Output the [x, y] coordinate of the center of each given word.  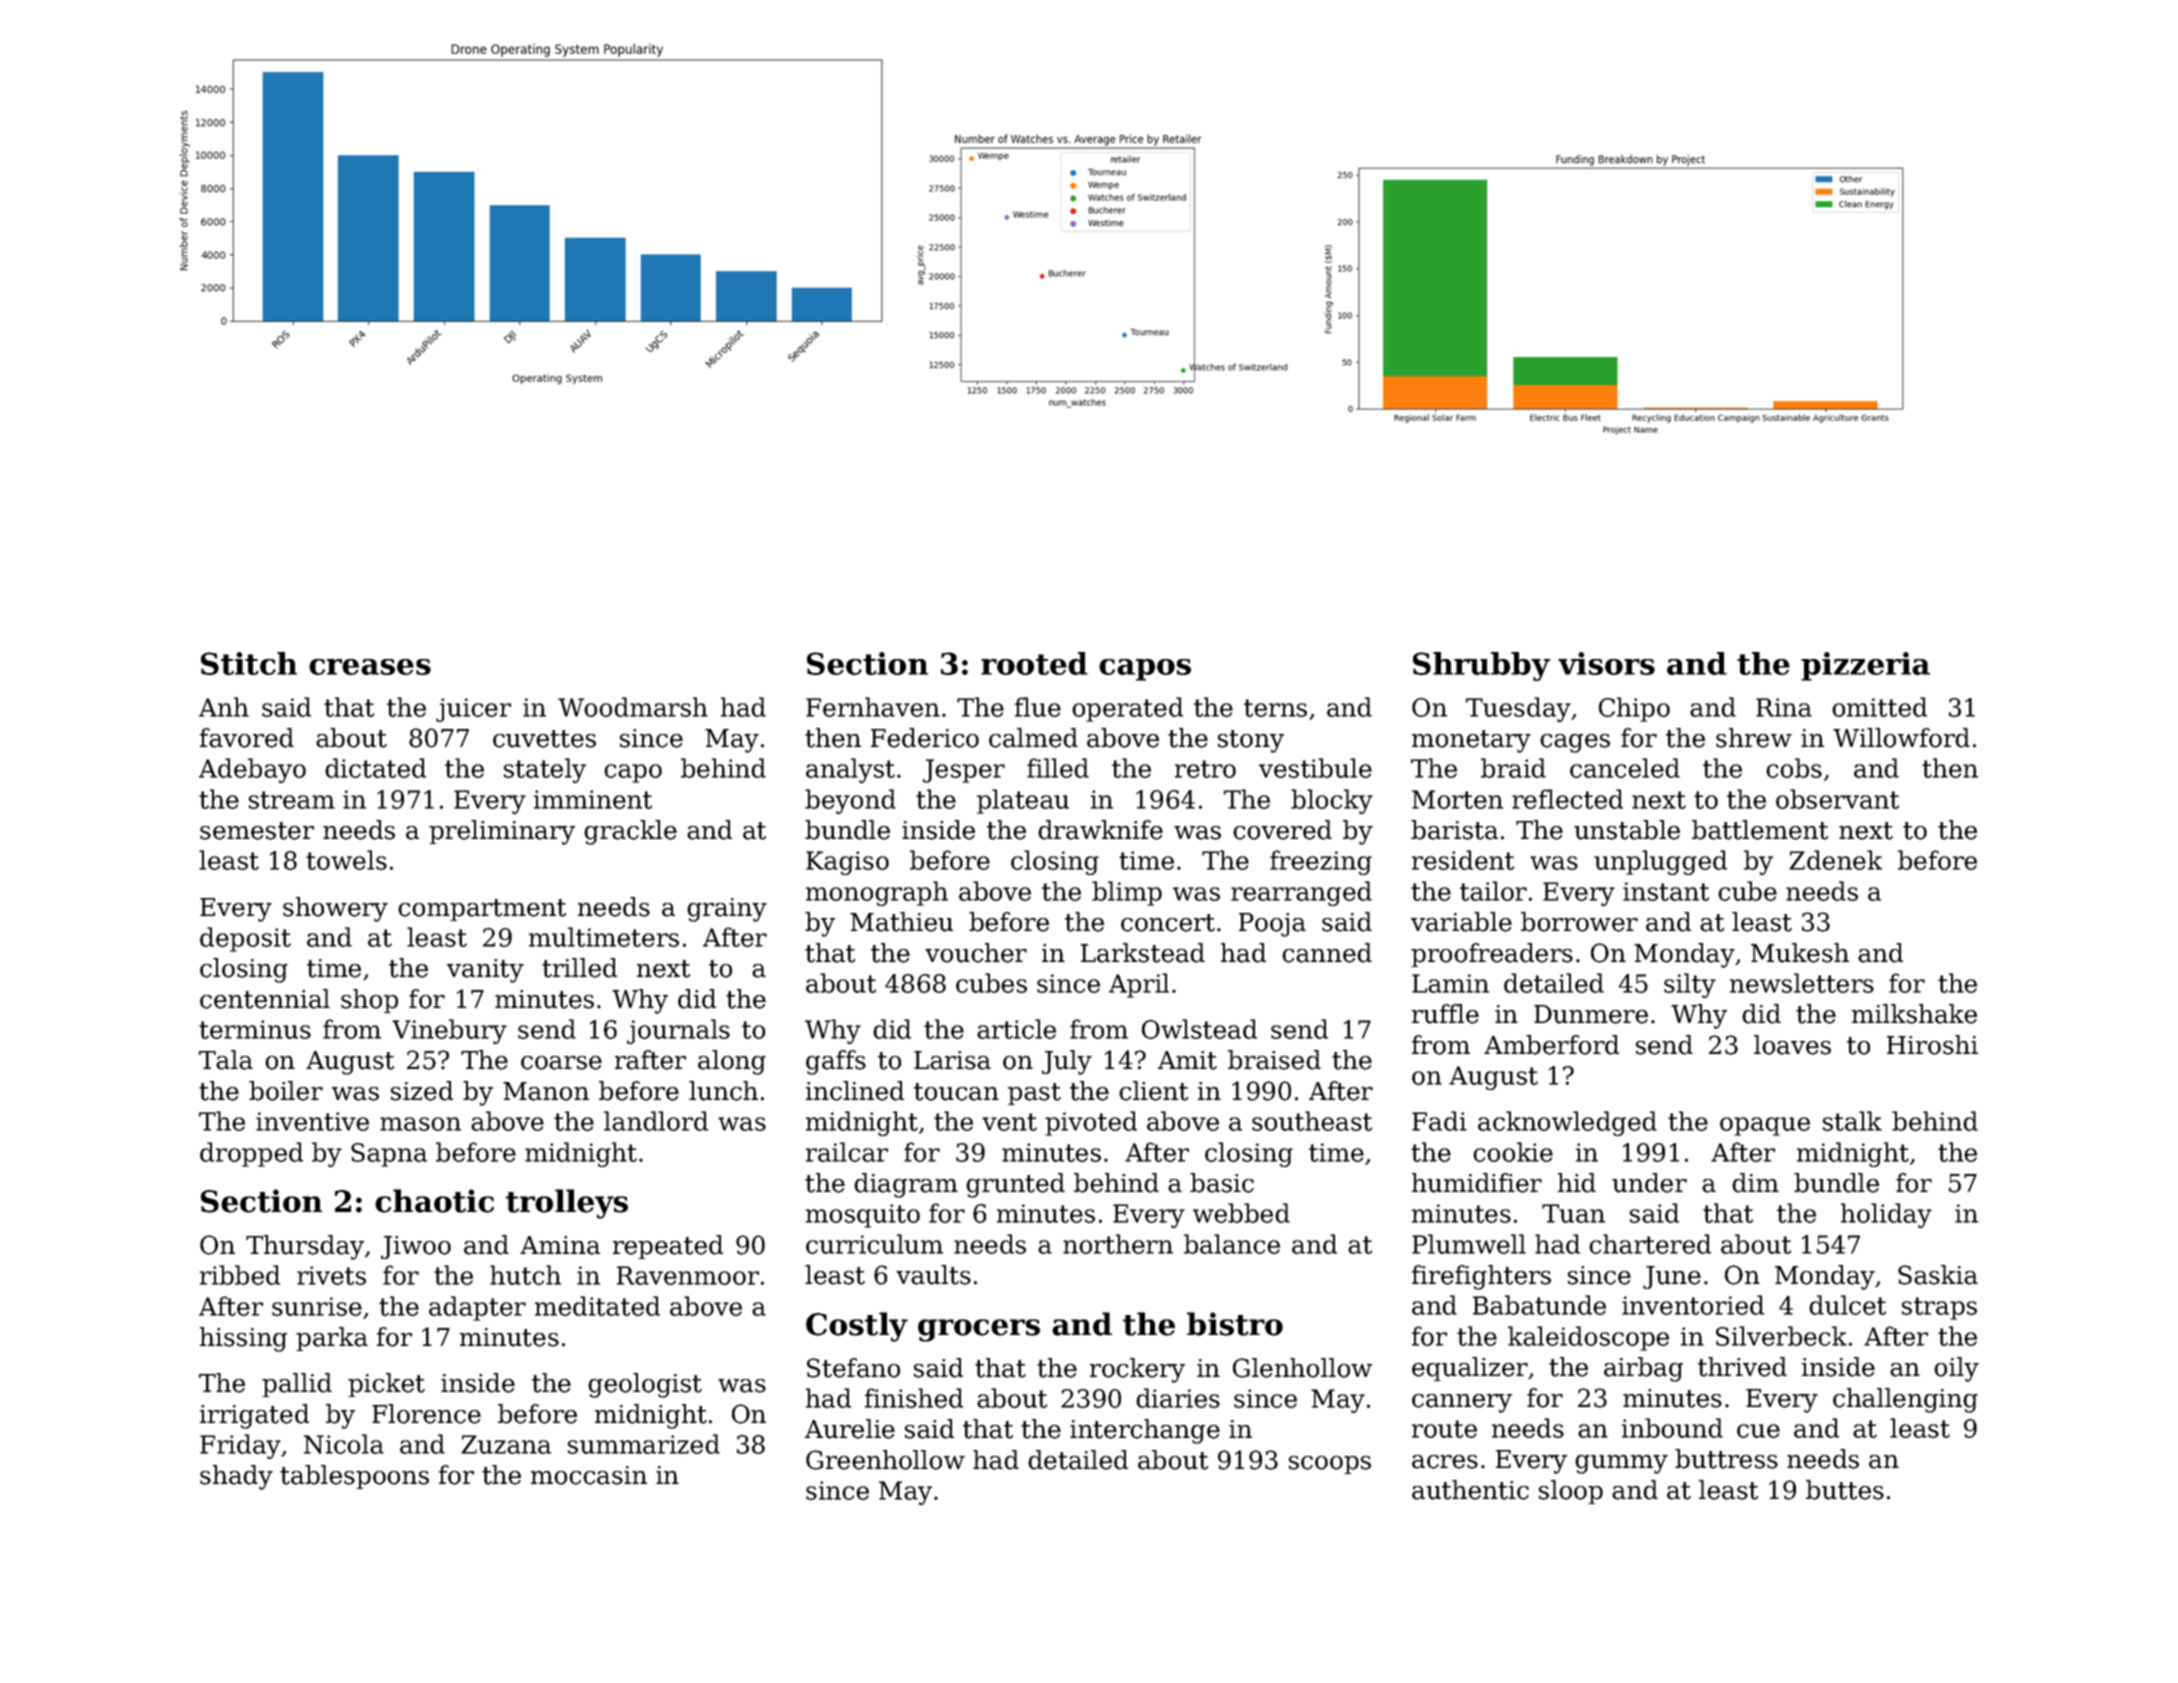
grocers [979, 1330]
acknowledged [1567, 1123]
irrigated [254, 1416]
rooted [1034, 663]
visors [1606, 663]
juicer [473, 710]
